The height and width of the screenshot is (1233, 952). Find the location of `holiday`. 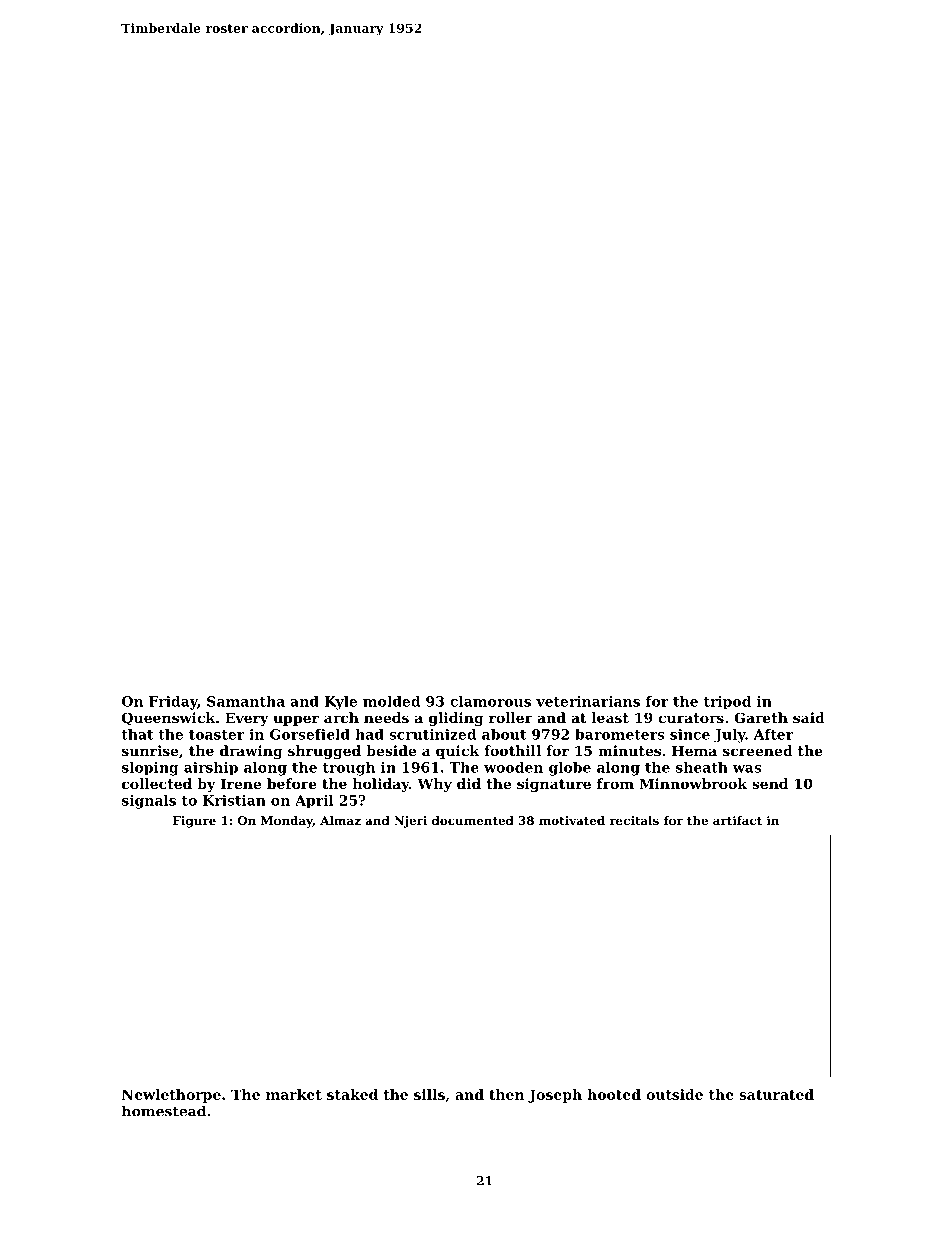

holiday is located at coordinates (381, 785).
